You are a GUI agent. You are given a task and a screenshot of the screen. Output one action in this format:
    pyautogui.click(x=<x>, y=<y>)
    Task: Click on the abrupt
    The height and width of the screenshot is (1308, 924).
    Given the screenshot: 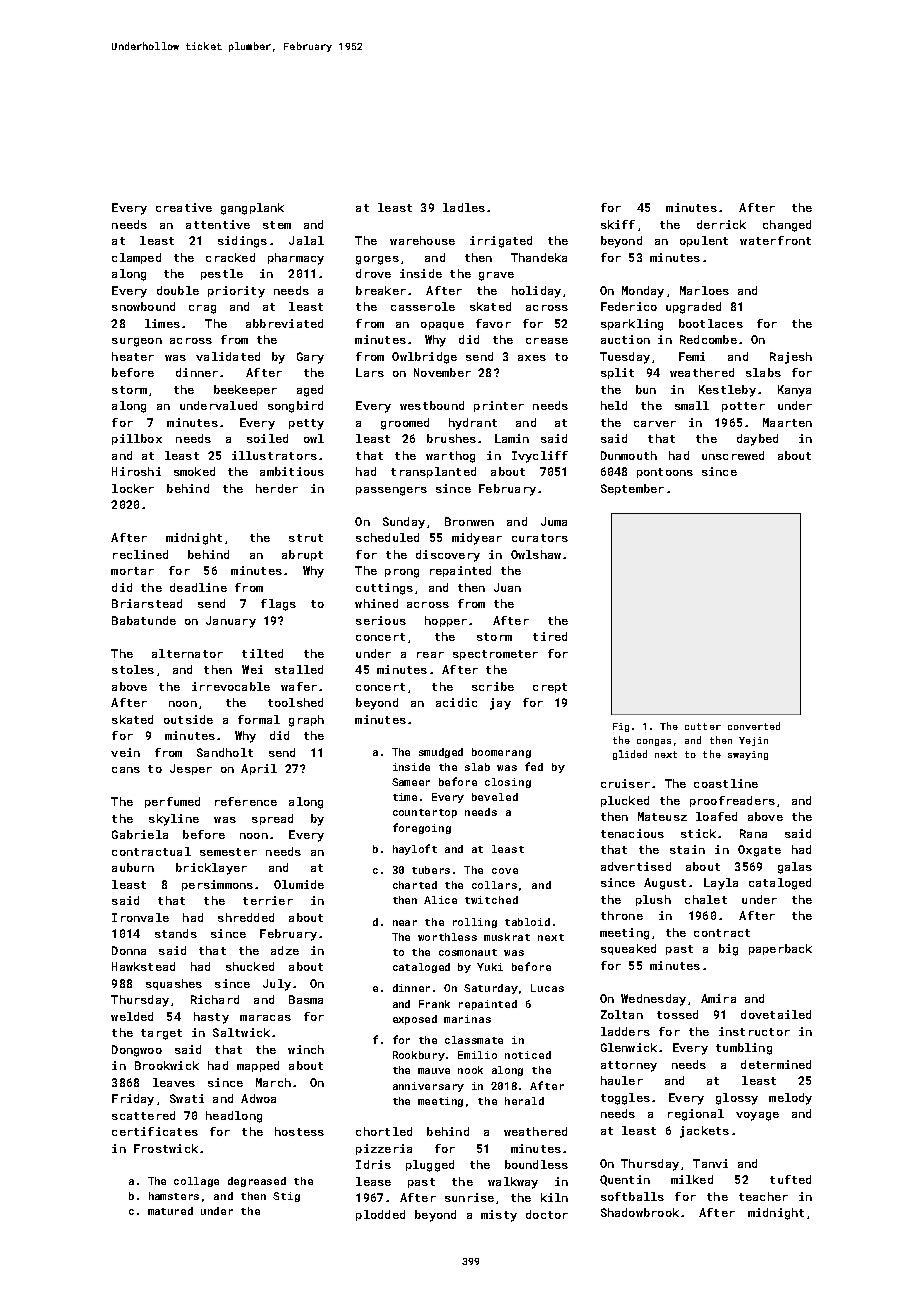 What is the action you would take?
    pyautogui.click(x=302, y=555)
